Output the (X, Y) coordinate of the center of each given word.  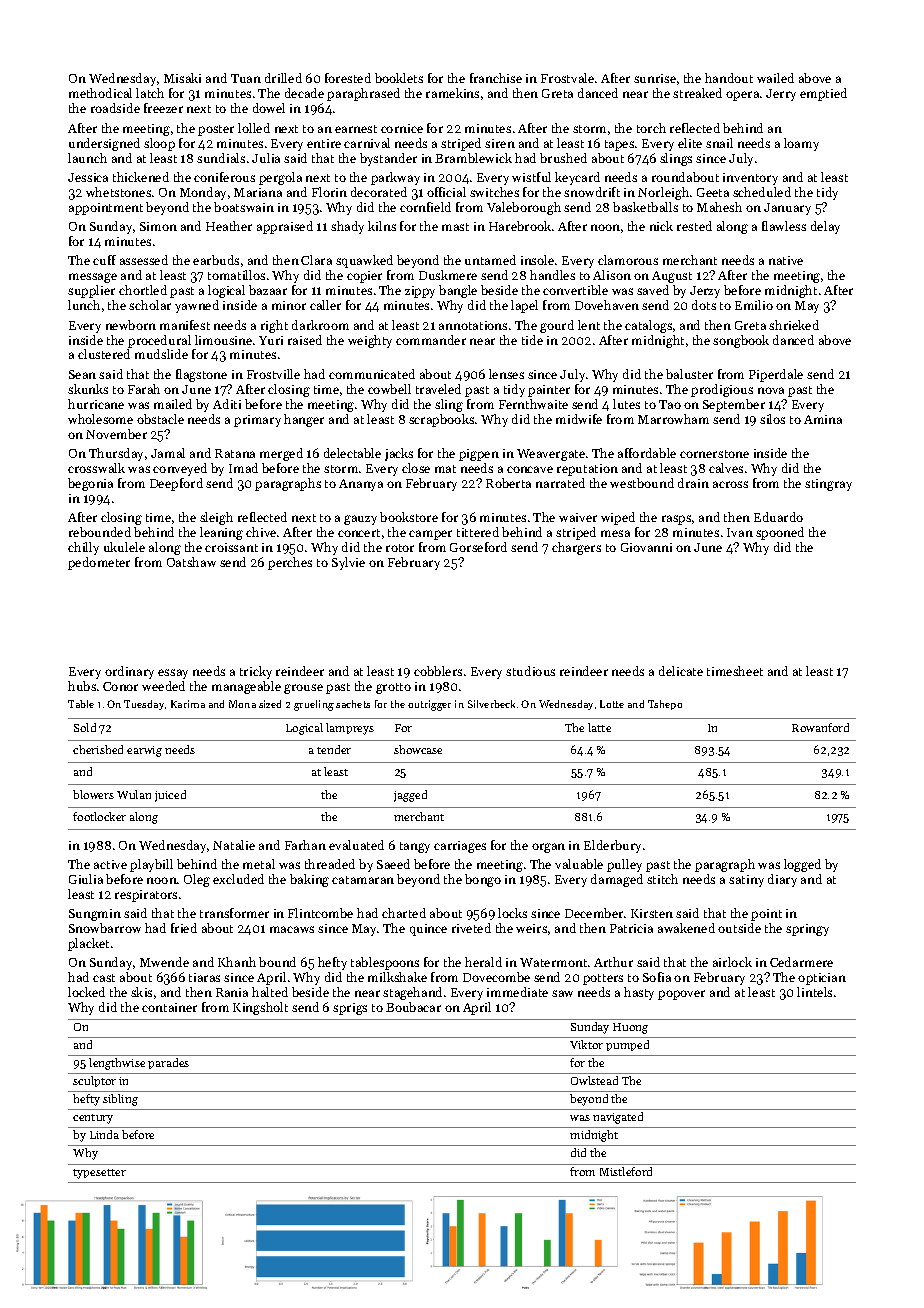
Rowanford (820, 727)
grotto (393, 688)
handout (729, 78)
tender (334, 749)
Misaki (182, 78)
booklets (399, 78)
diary (782, 880)
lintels (814, 992)
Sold (85, 727)
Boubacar (413, 1007)
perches (290, 563)
